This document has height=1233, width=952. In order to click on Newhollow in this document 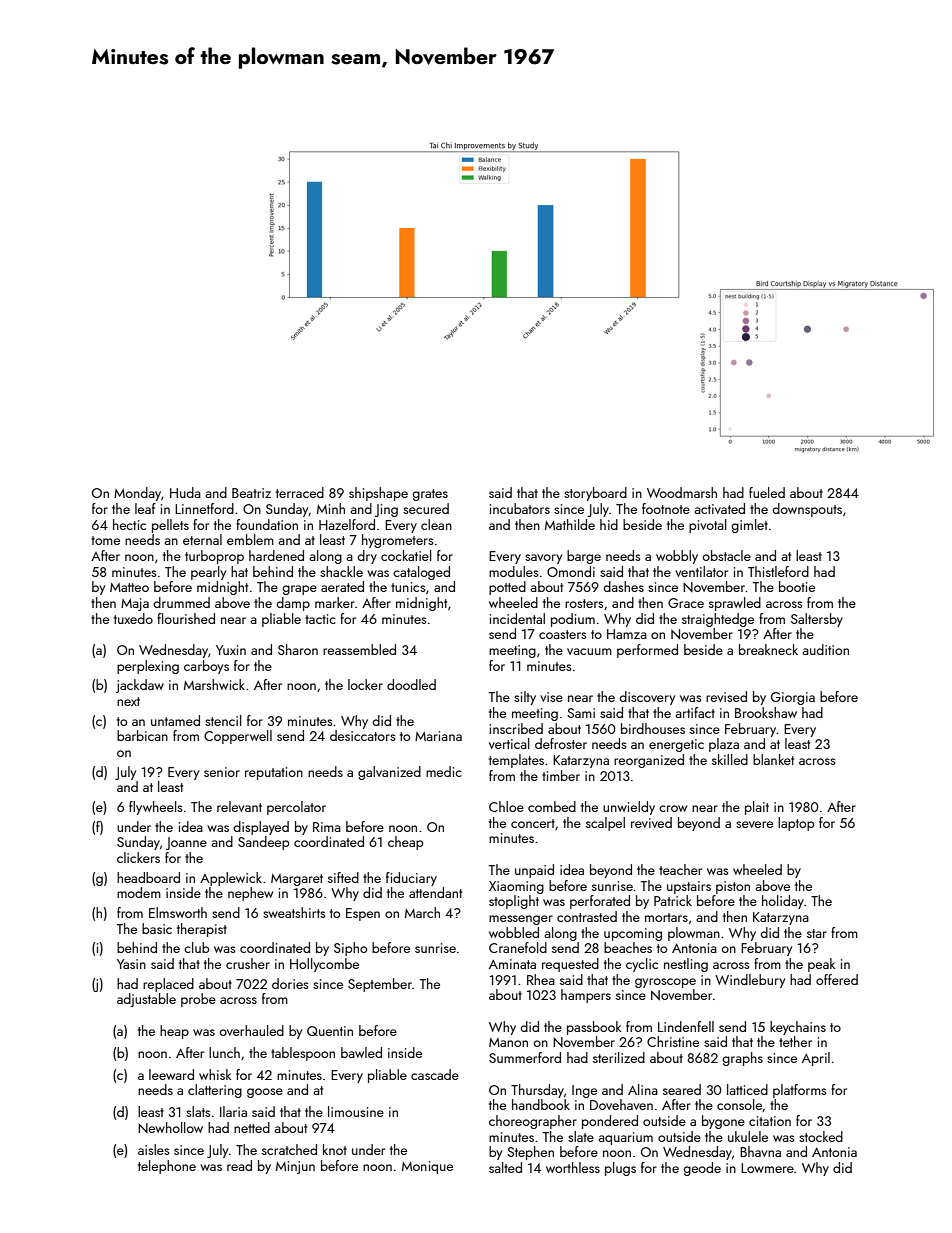, I will do `click(170, 1127)`.
